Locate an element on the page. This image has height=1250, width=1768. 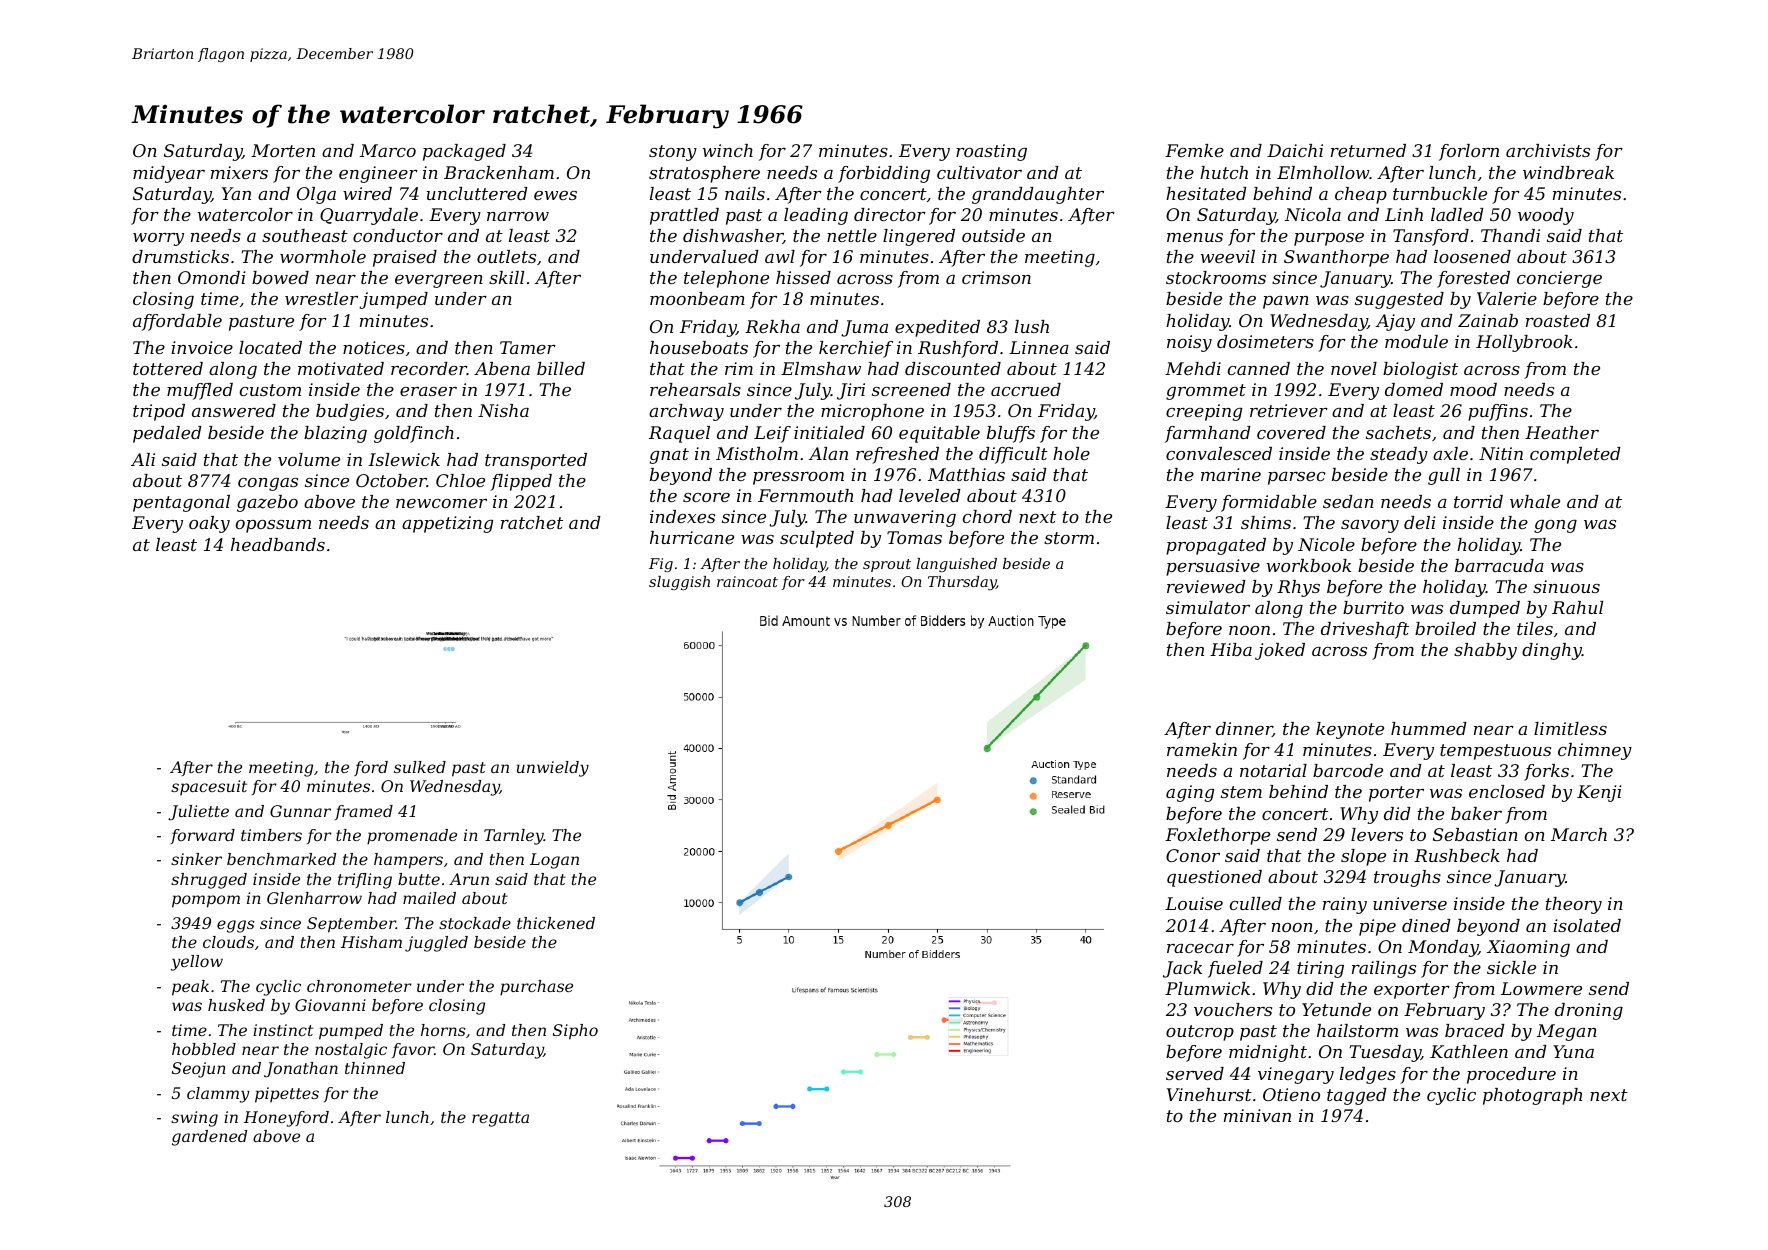
regatta is located at coordinates (500, 1119).
